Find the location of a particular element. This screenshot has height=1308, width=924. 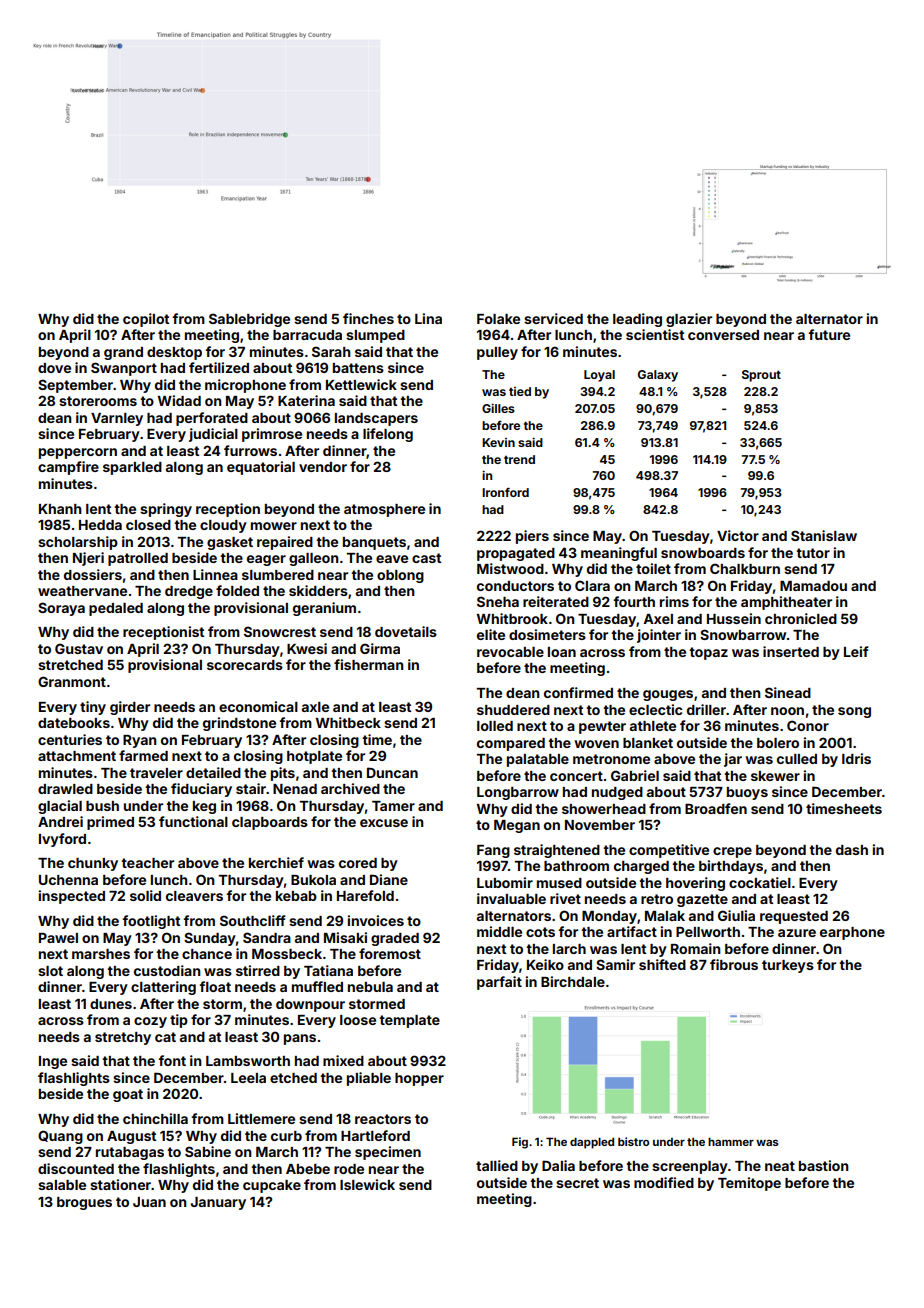

Victor is located at coordinates (738, 535).
